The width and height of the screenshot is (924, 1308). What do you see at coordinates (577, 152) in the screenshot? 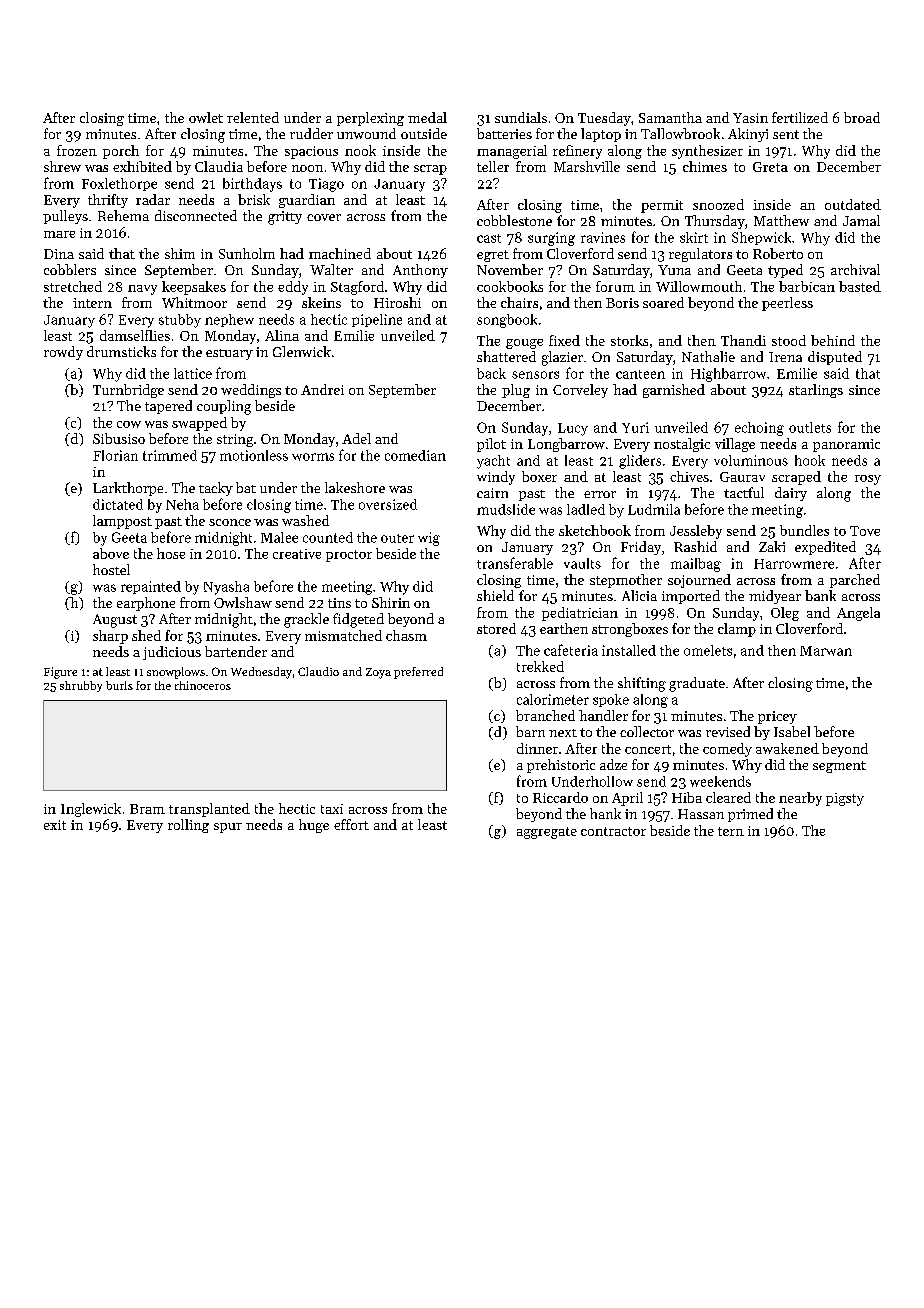
I see `refinery` at bounding box center [577, 152].
